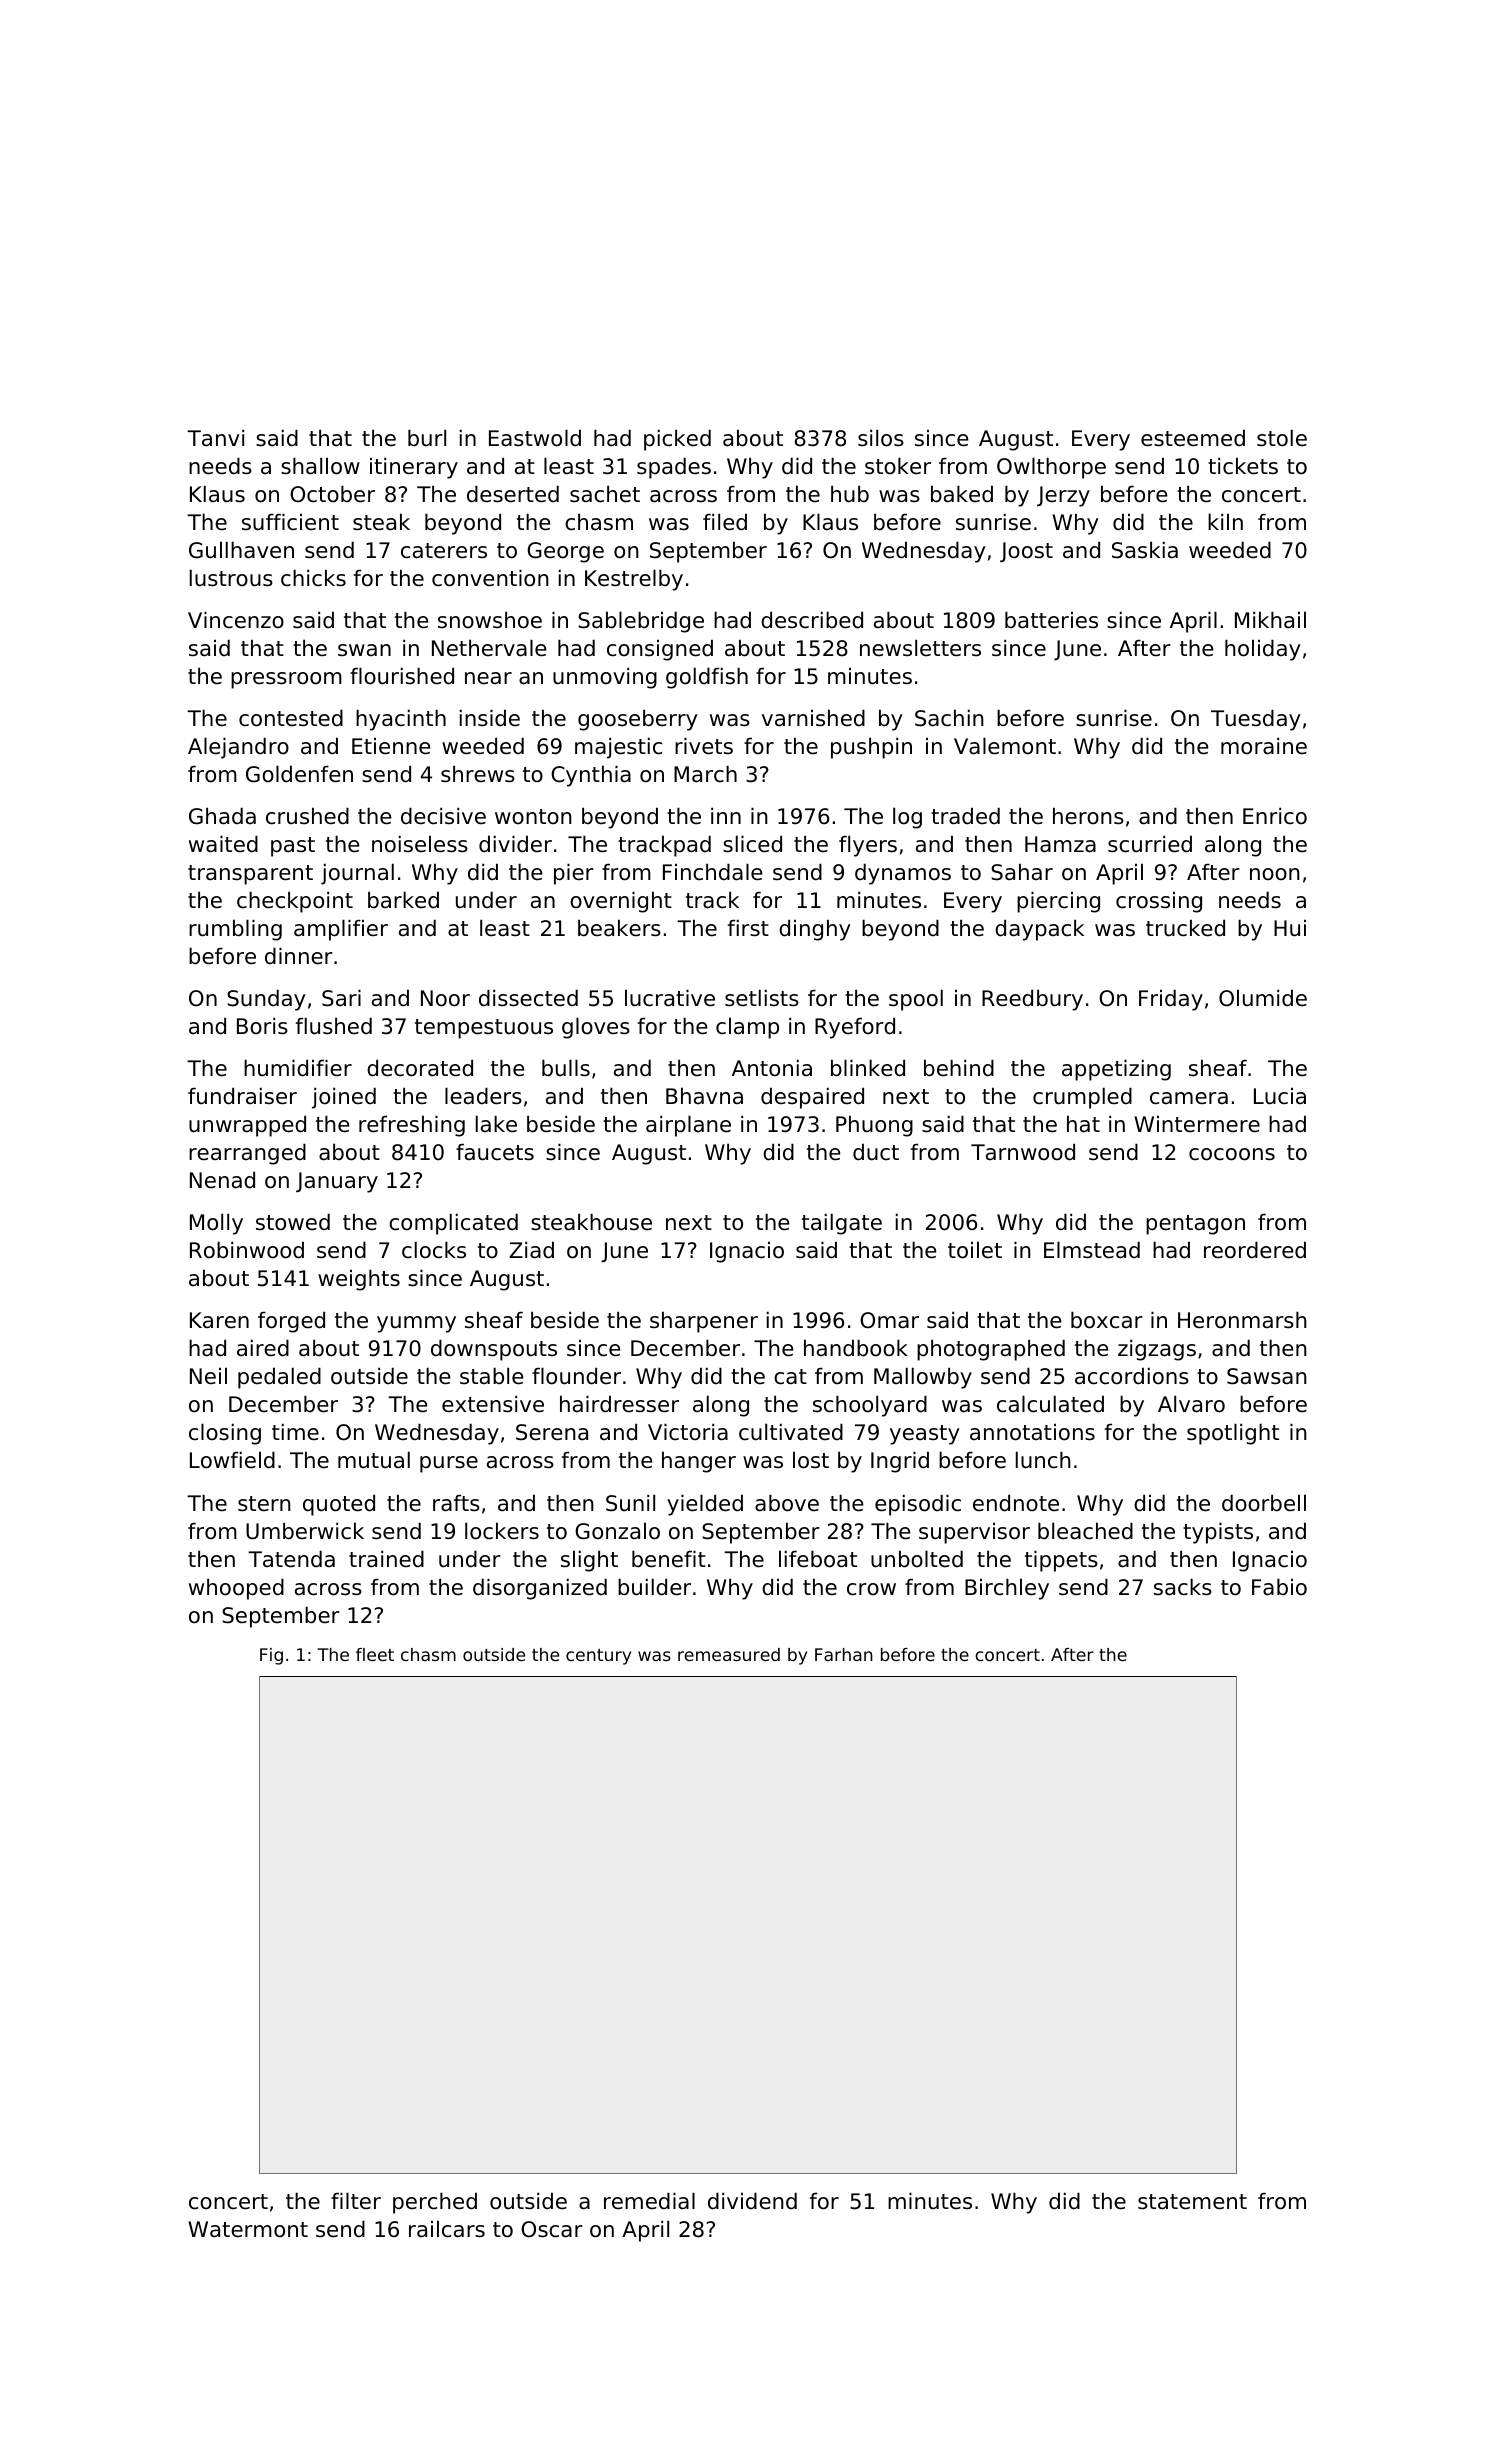 The image size is (1496, 2464). What do you see at coordinates (271, 1656) in the image?
I see `Fig` at bounding box center [271, 1656].
